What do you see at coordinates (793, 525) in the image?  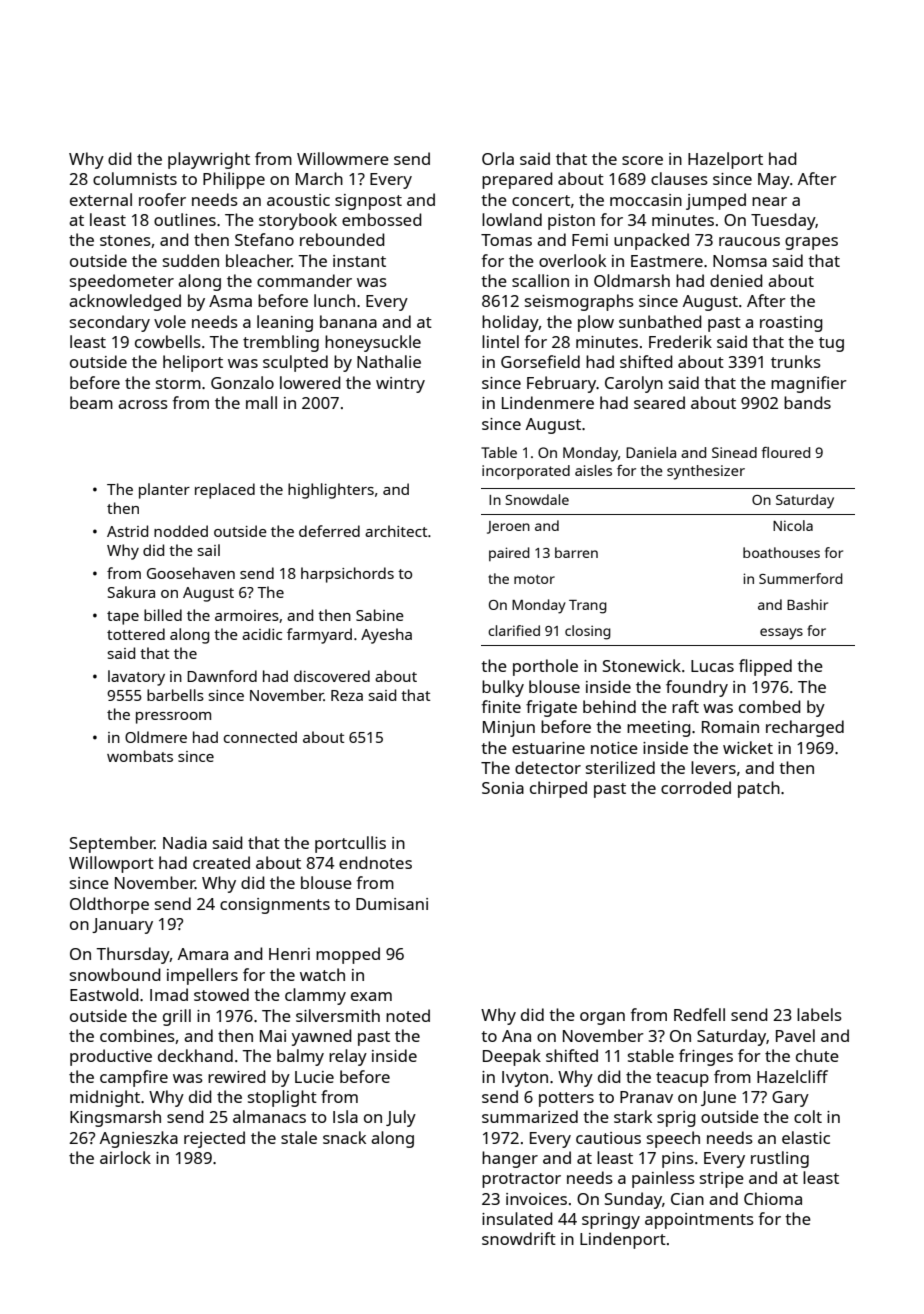 I see `Nicola` at bounding box center [793, 525].
